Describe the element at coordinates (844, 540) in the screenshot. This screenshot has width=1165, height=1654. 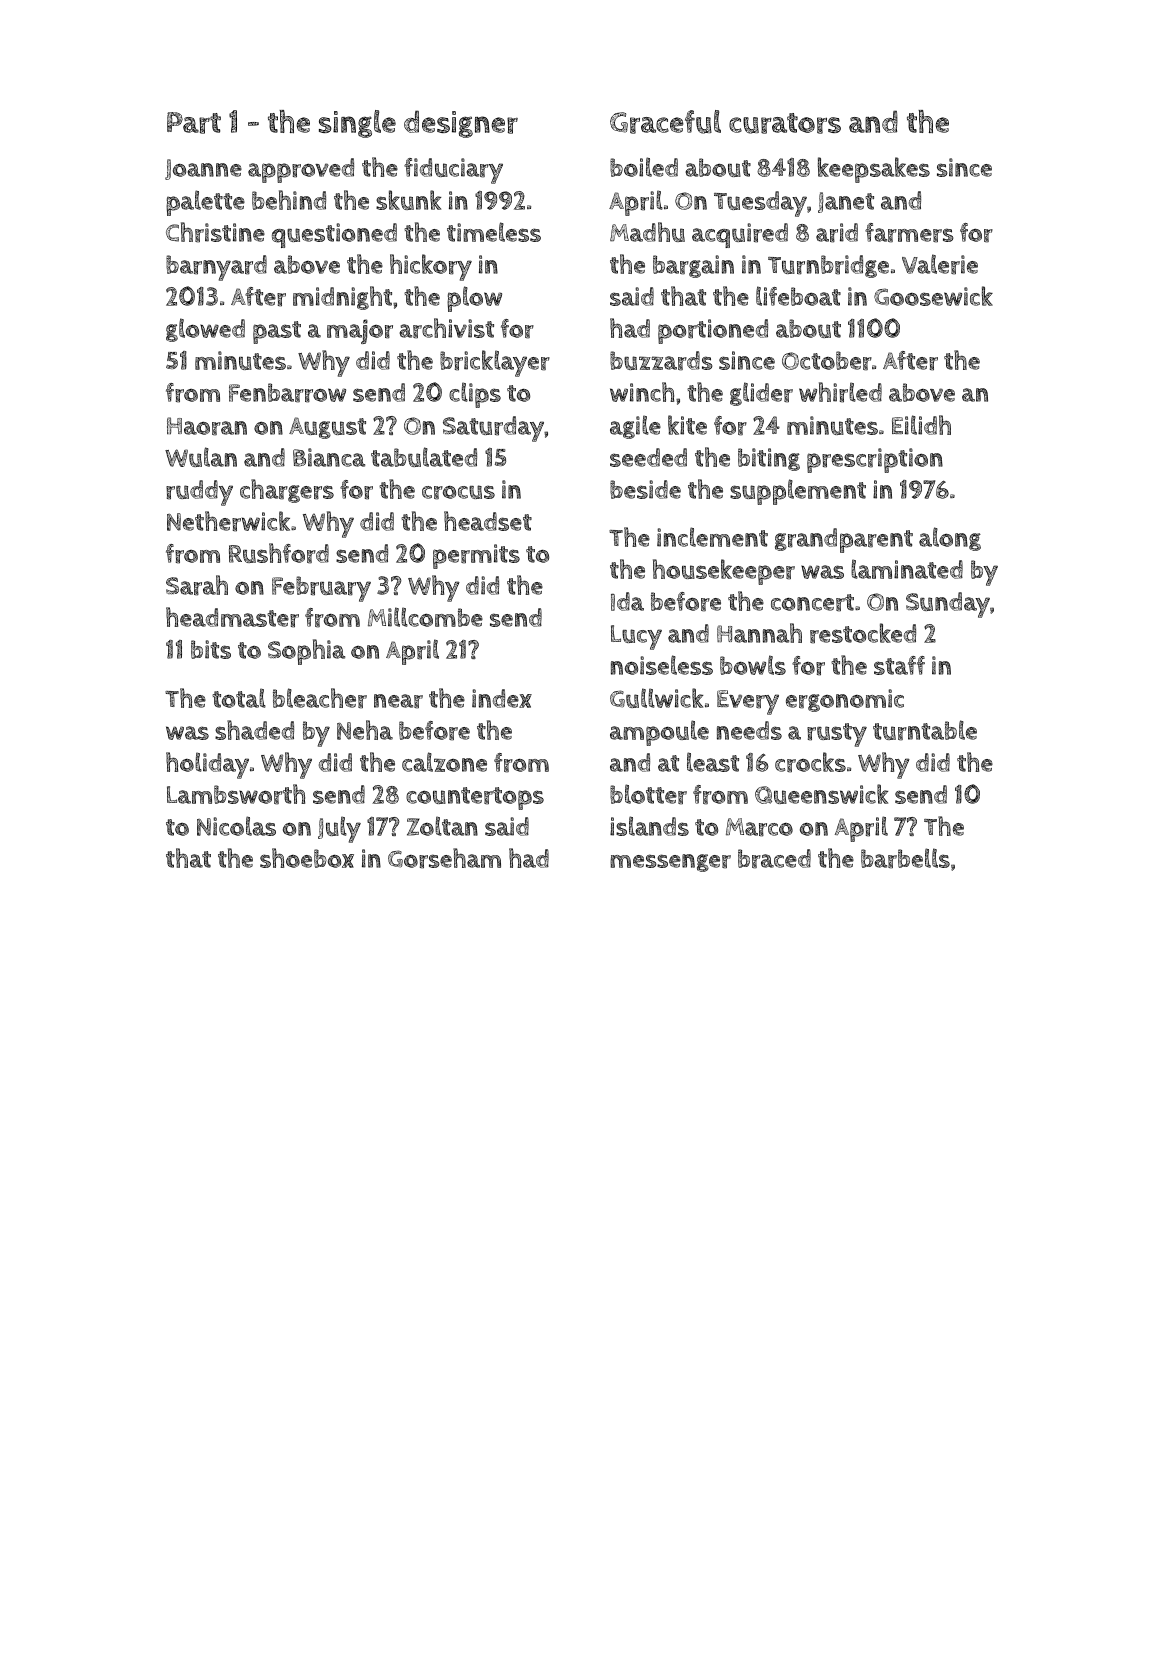
I see `grandparent` at that location.
